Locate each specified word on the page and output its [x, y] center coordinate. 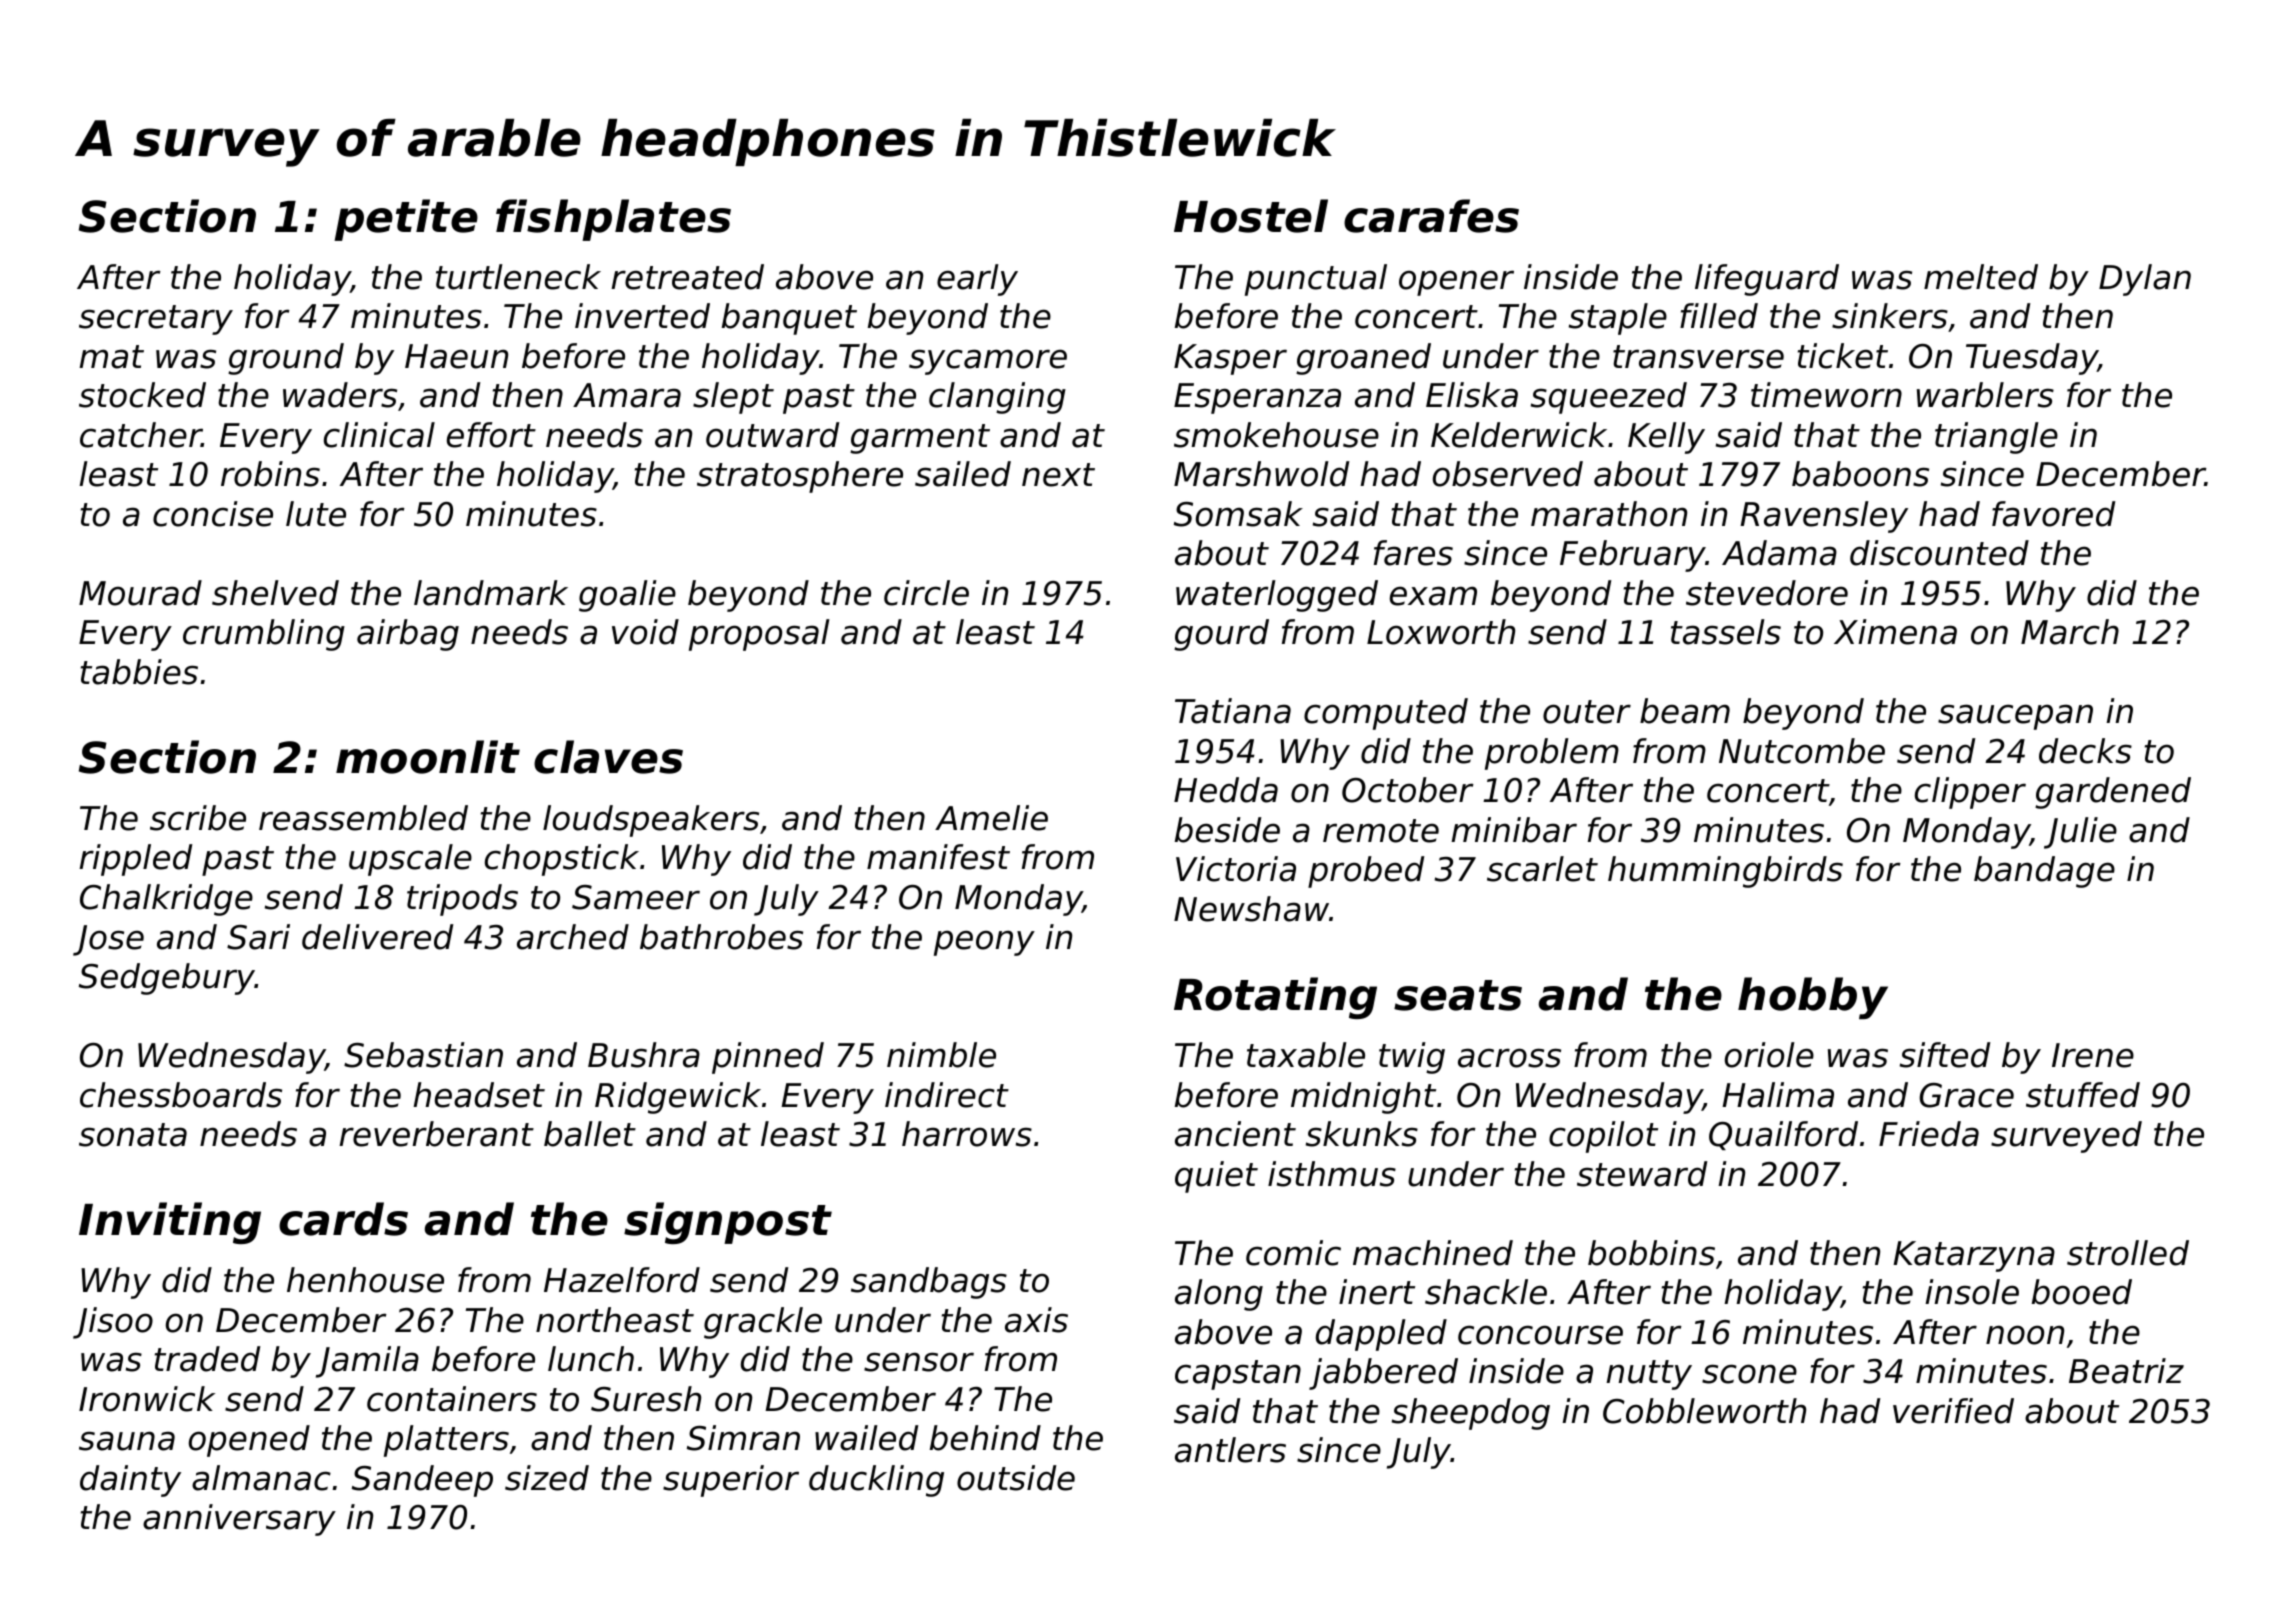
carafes [1431, 216]
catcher [141, 435]
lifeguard [1767, 280]
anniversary [239, 1520]
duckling [876, 1481]
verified [1953, 1411]
